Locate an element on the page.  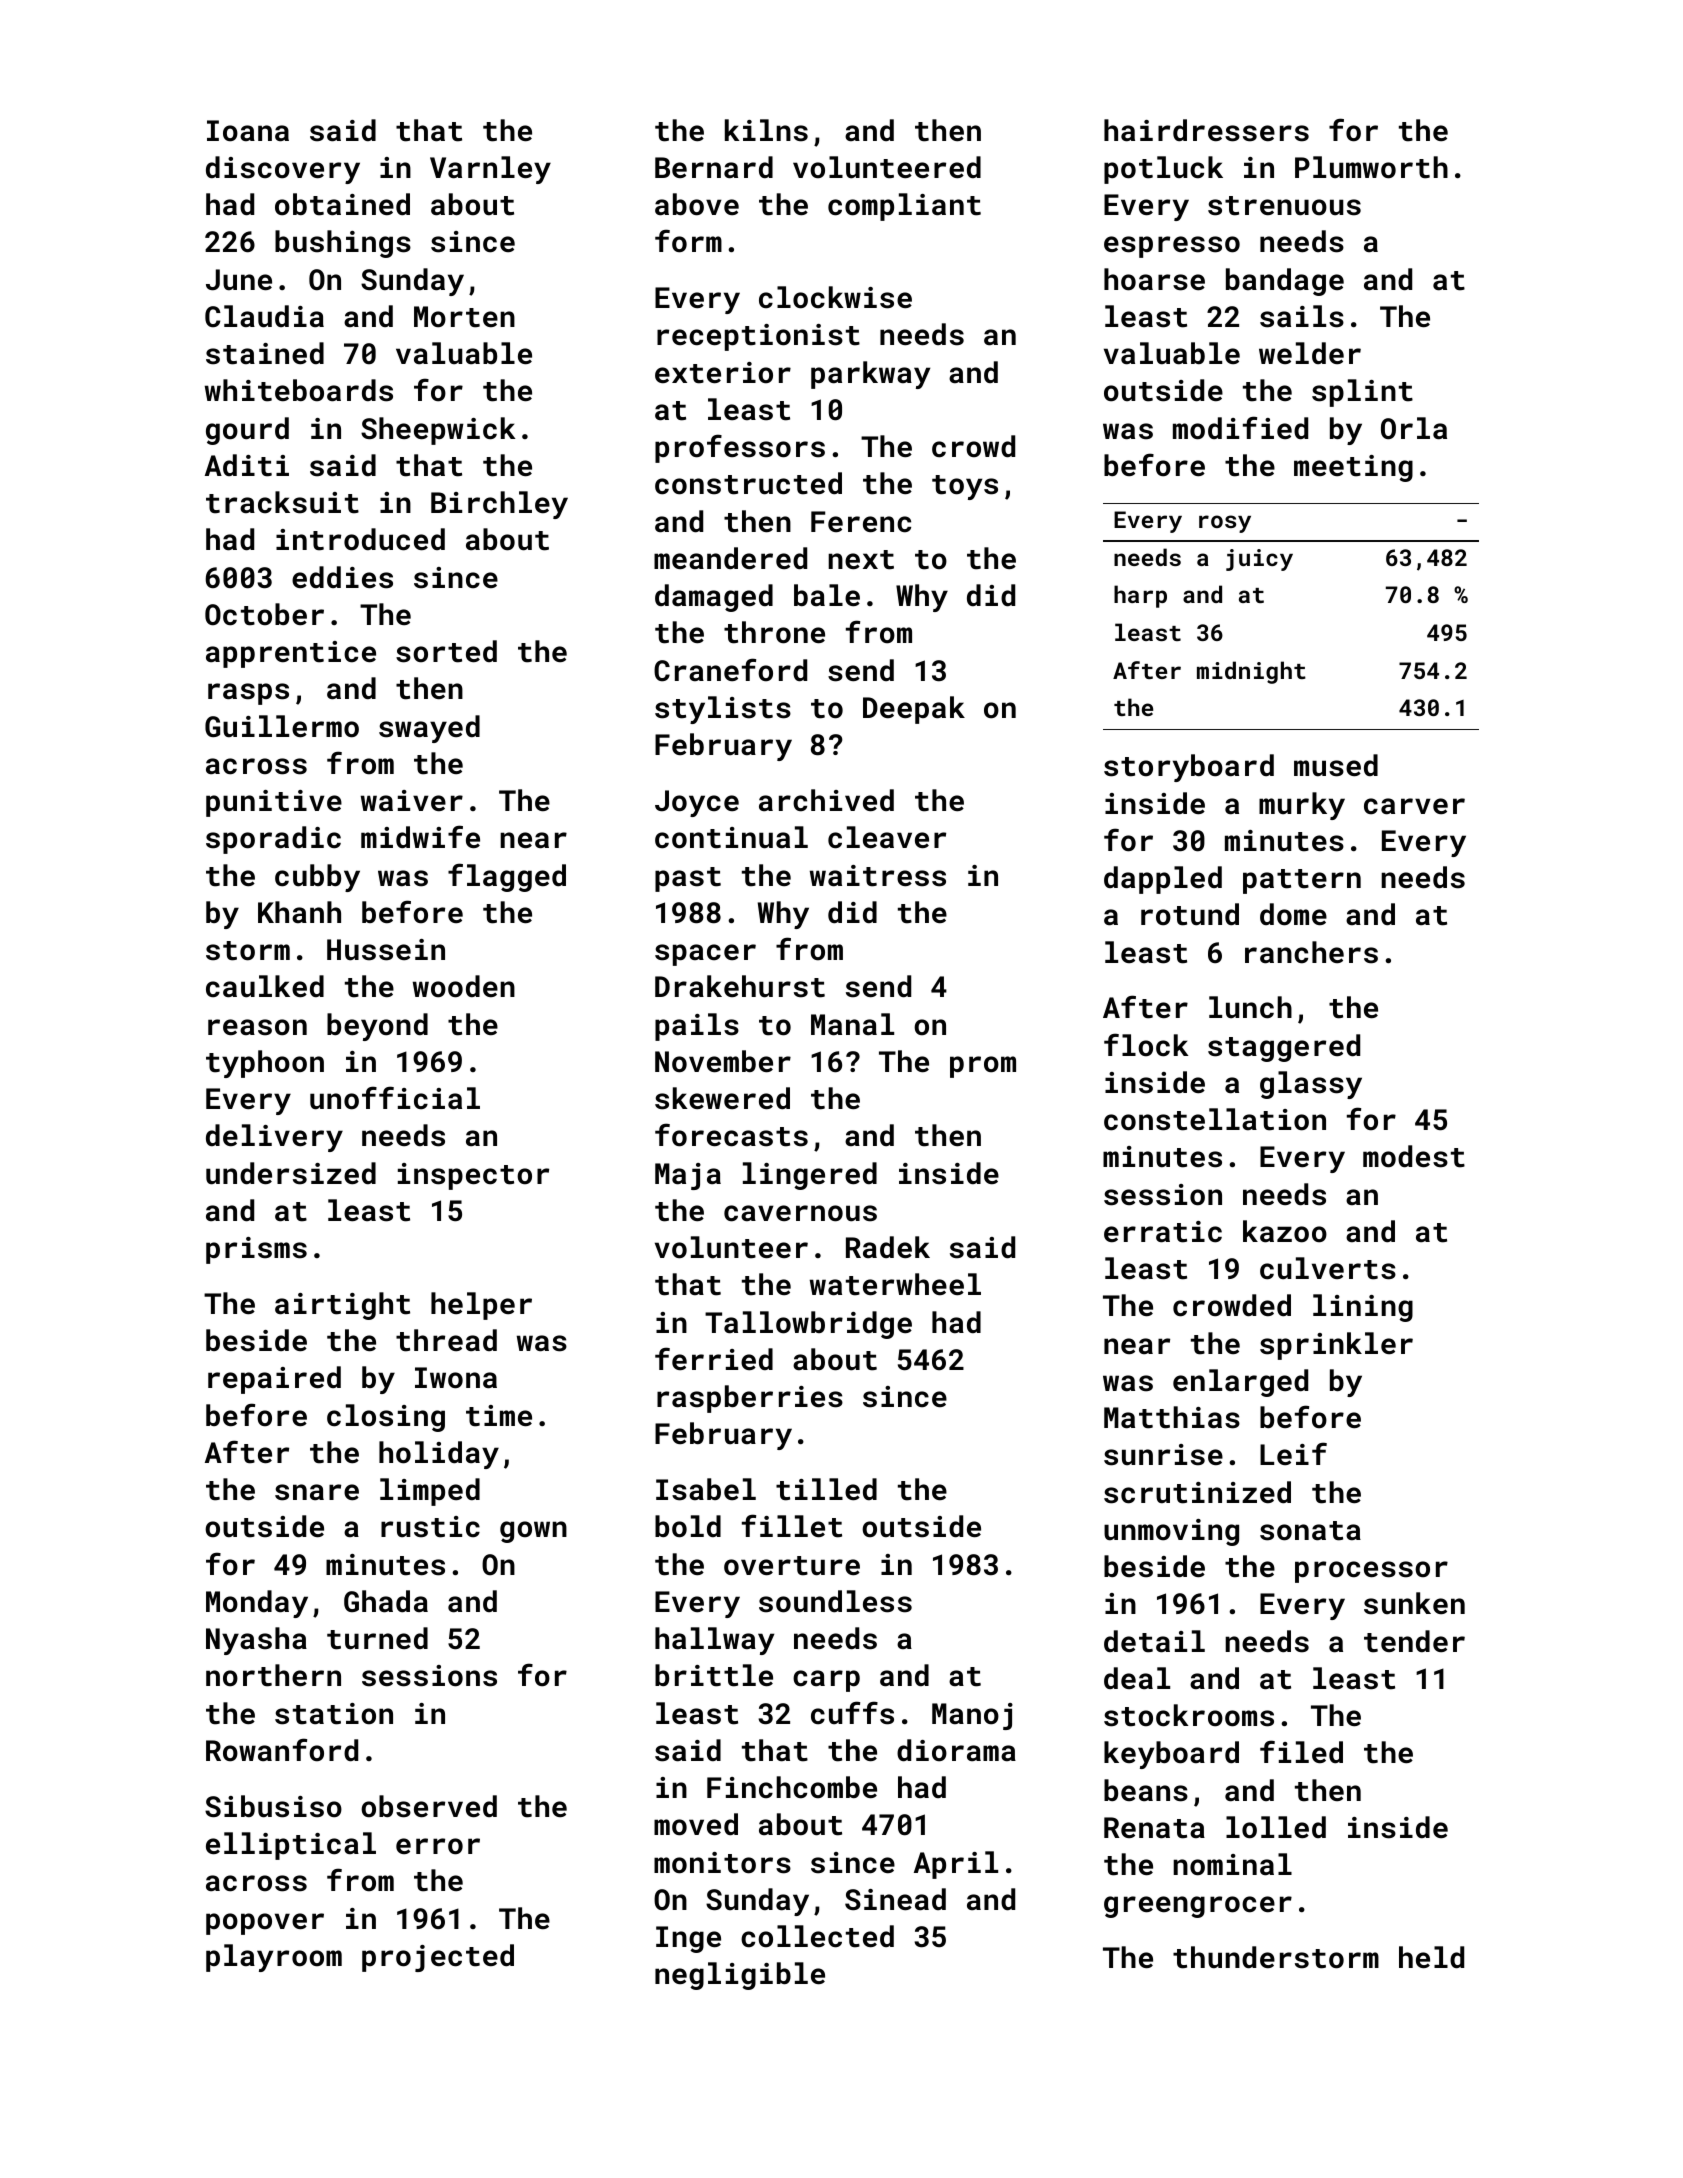
murky is located at coordinates (1302, 806).
